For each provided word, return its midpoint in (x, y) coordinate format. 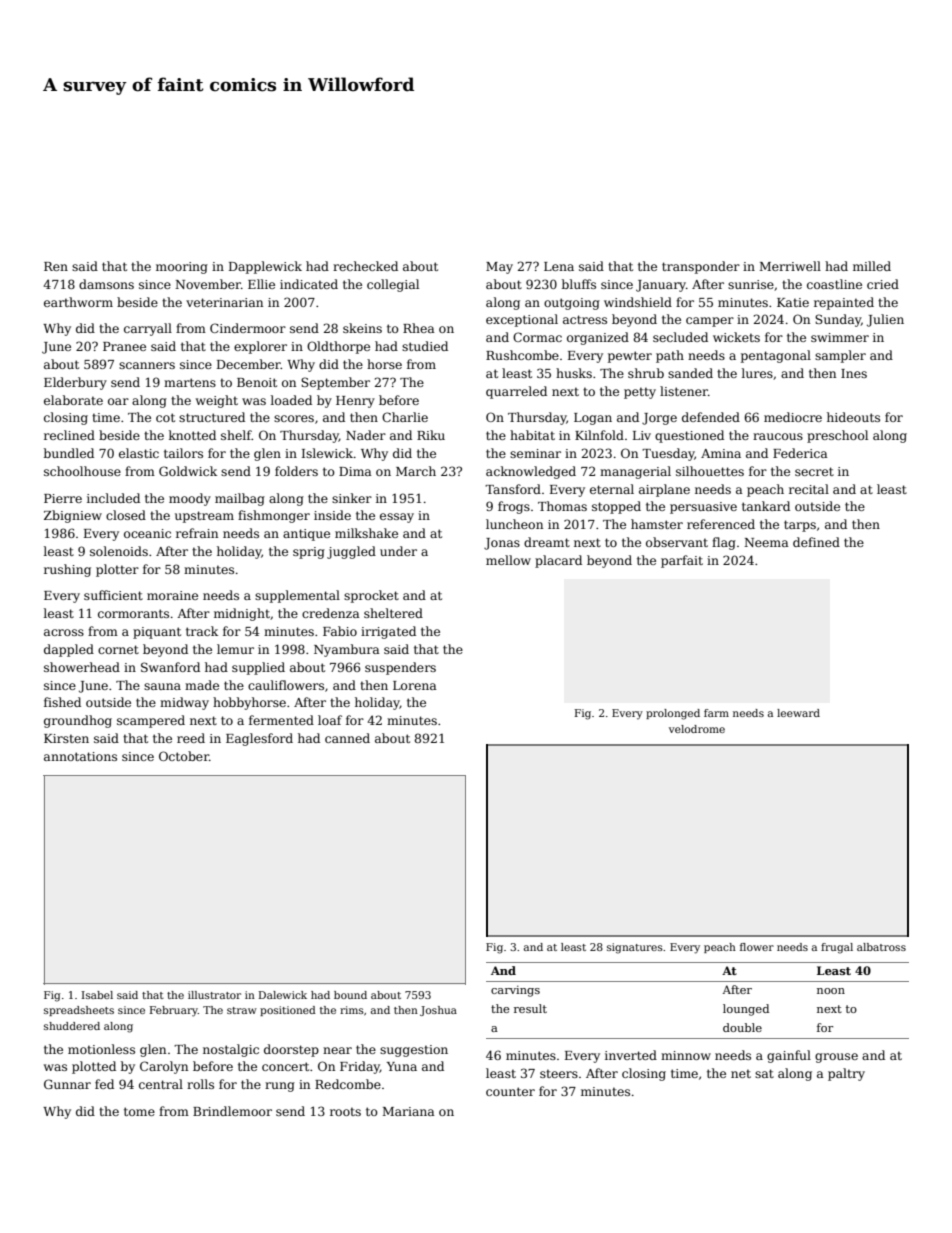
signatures (635, 948)
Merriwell (790, 266)
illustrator (214, 995)
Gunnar (67, 1084)
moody (190, 499)
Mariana (409, 1111)
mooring (182, 268)
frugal (837, 948)
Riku (431, 435)
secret (814, 471)
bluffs (579, 284)
